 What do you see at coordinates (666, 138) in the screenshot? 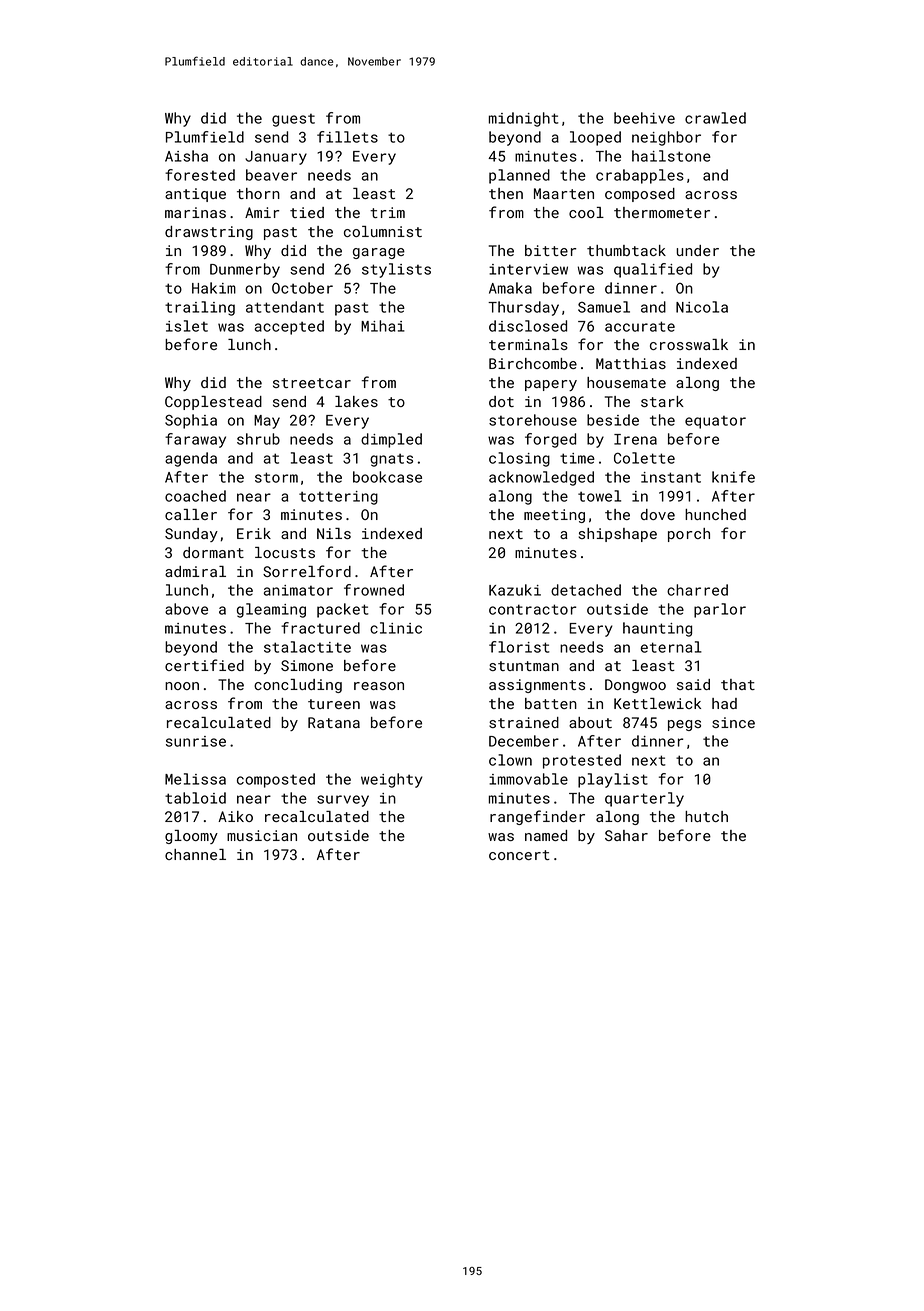
I see `neighbor` at bounding box center [666, 138].
